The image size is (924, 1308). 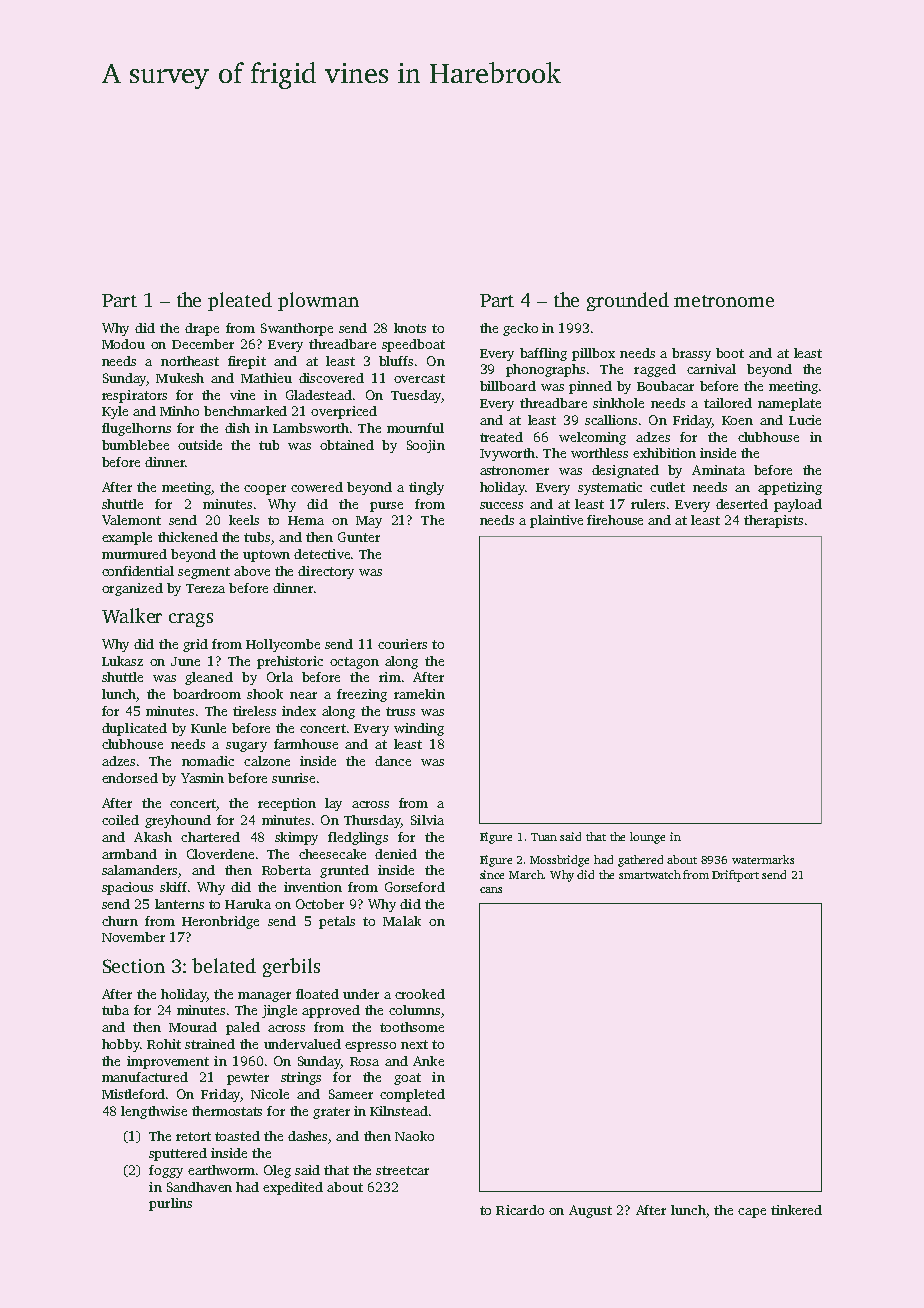 What do you see at coordinates (386, 507) in the screenshot?
I see `purse` at bounding box center [386, 507].
